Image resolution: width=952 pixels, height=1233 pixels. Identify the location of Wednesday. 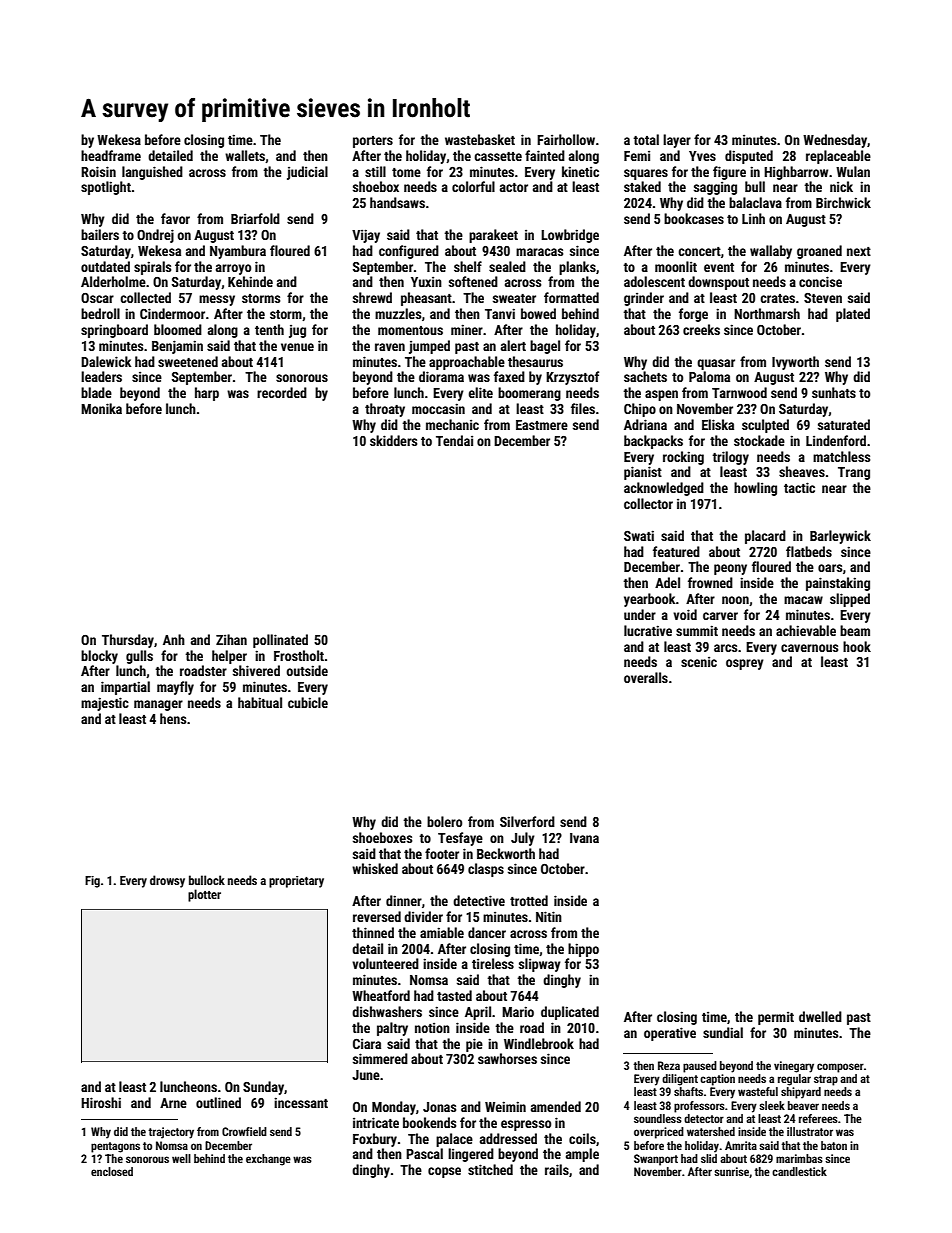
(835, 141).
